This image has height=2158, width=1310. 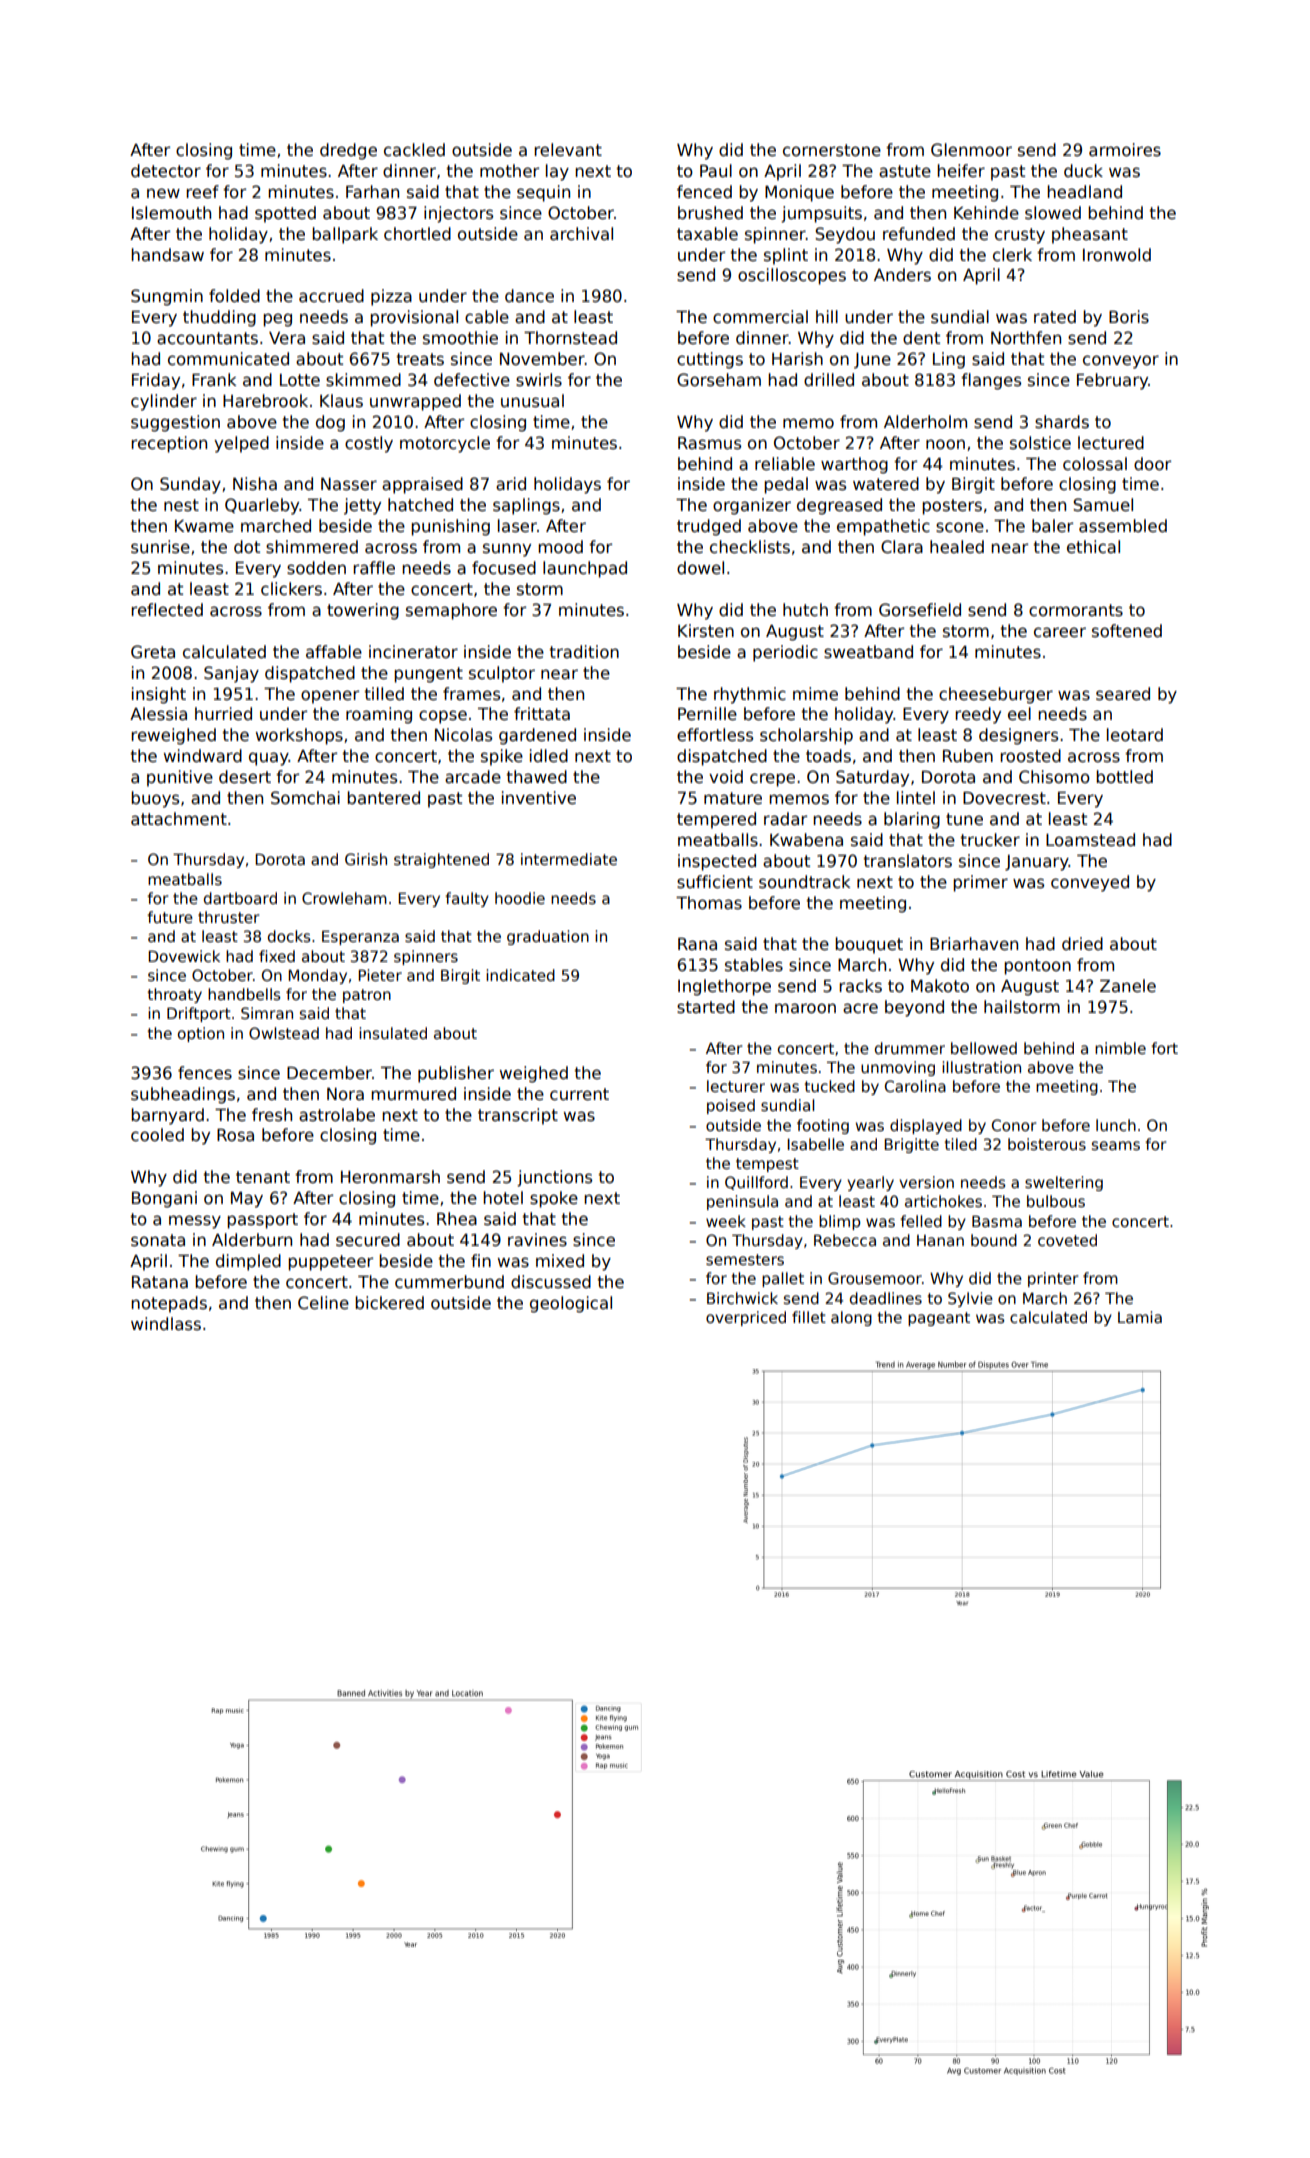 I want to click on Kwabena, so click(x=806, y=840).
